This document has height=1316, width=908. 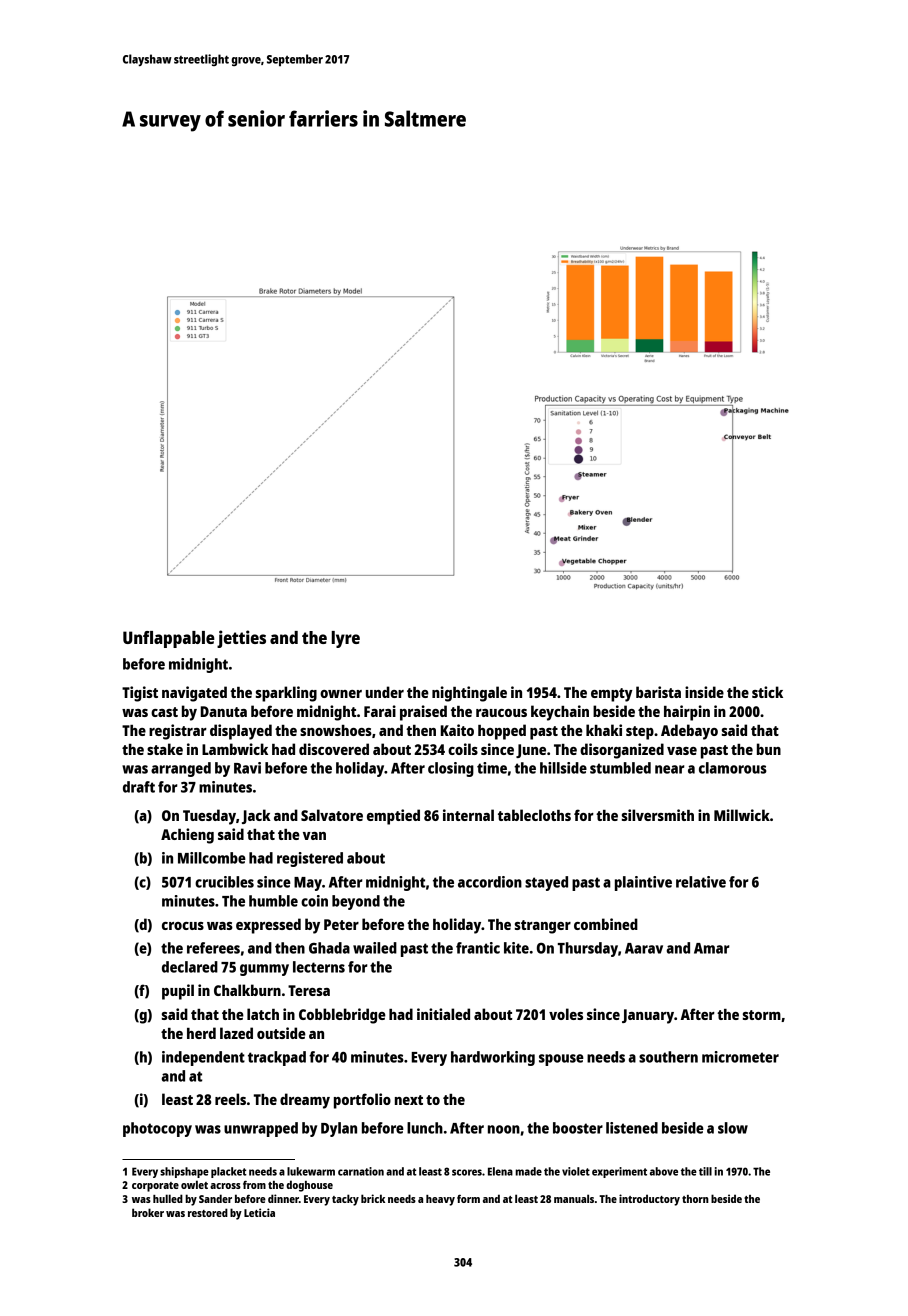 What do you see at coordinates (247, 990) in the document?
I see `Chalkburn` at bounding box center [247, 990].
